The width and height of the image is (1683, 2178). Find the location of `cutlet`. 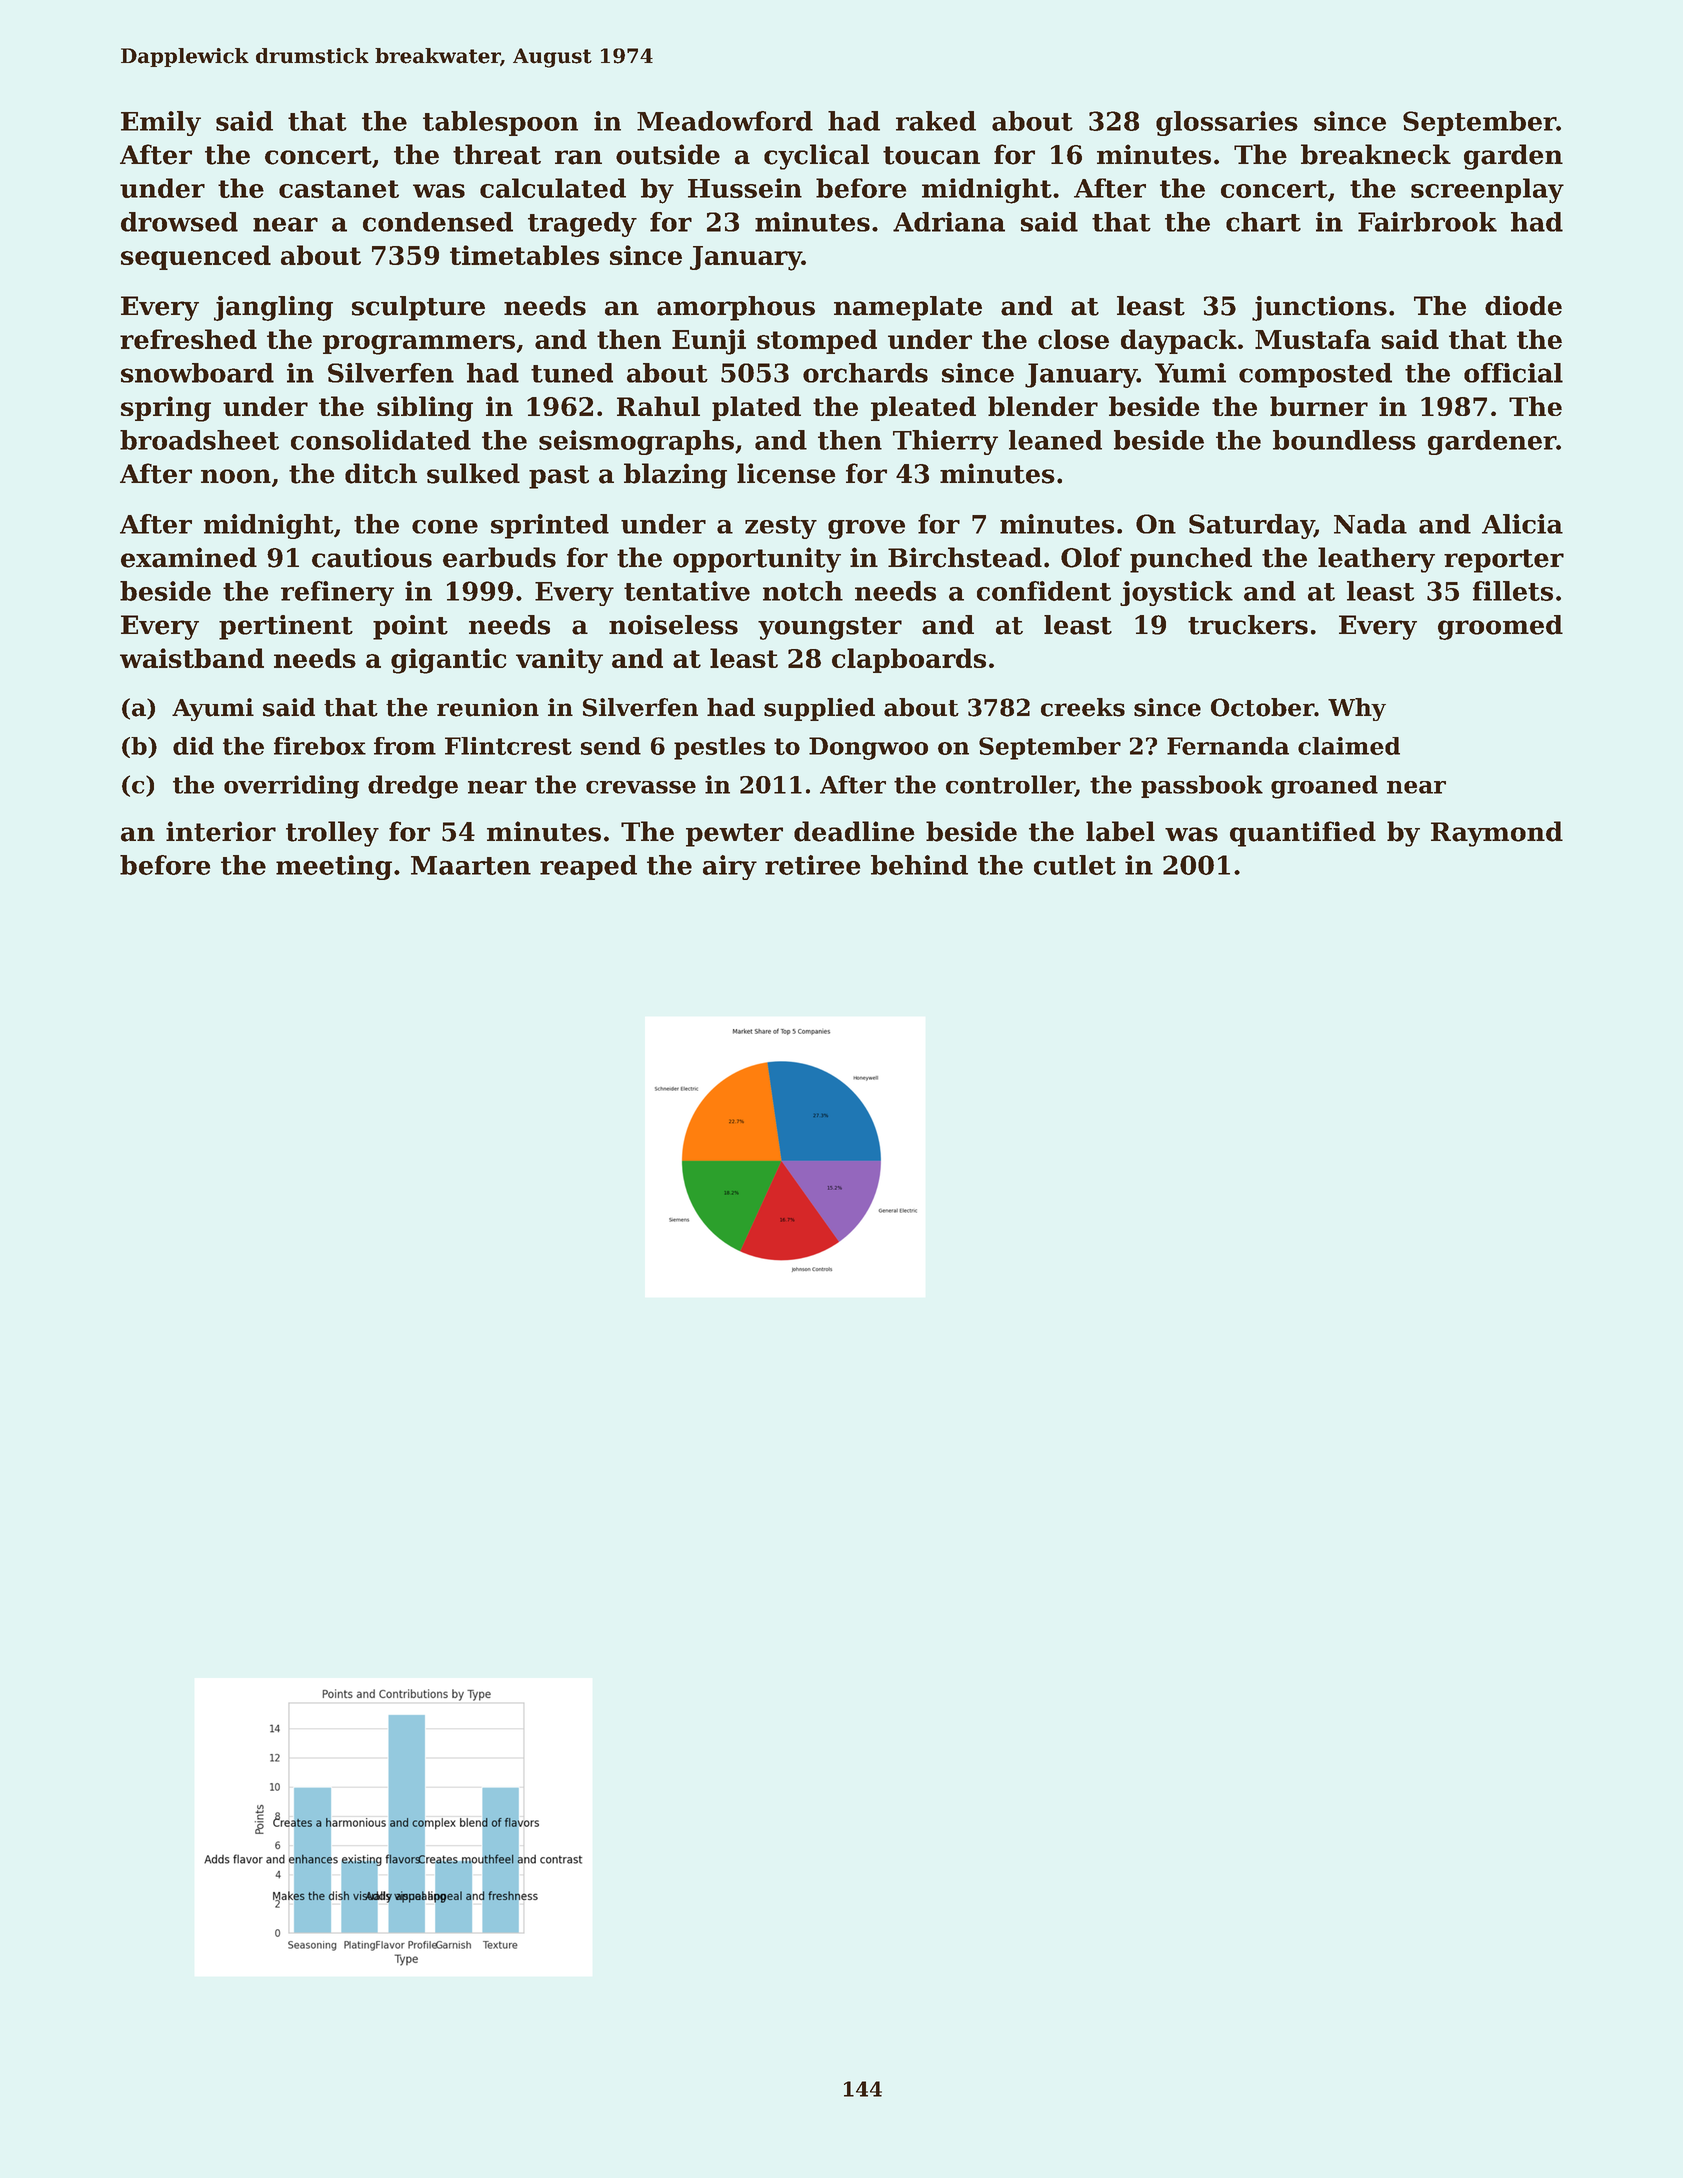

cutlet is located at coordinates (1075, 865).
